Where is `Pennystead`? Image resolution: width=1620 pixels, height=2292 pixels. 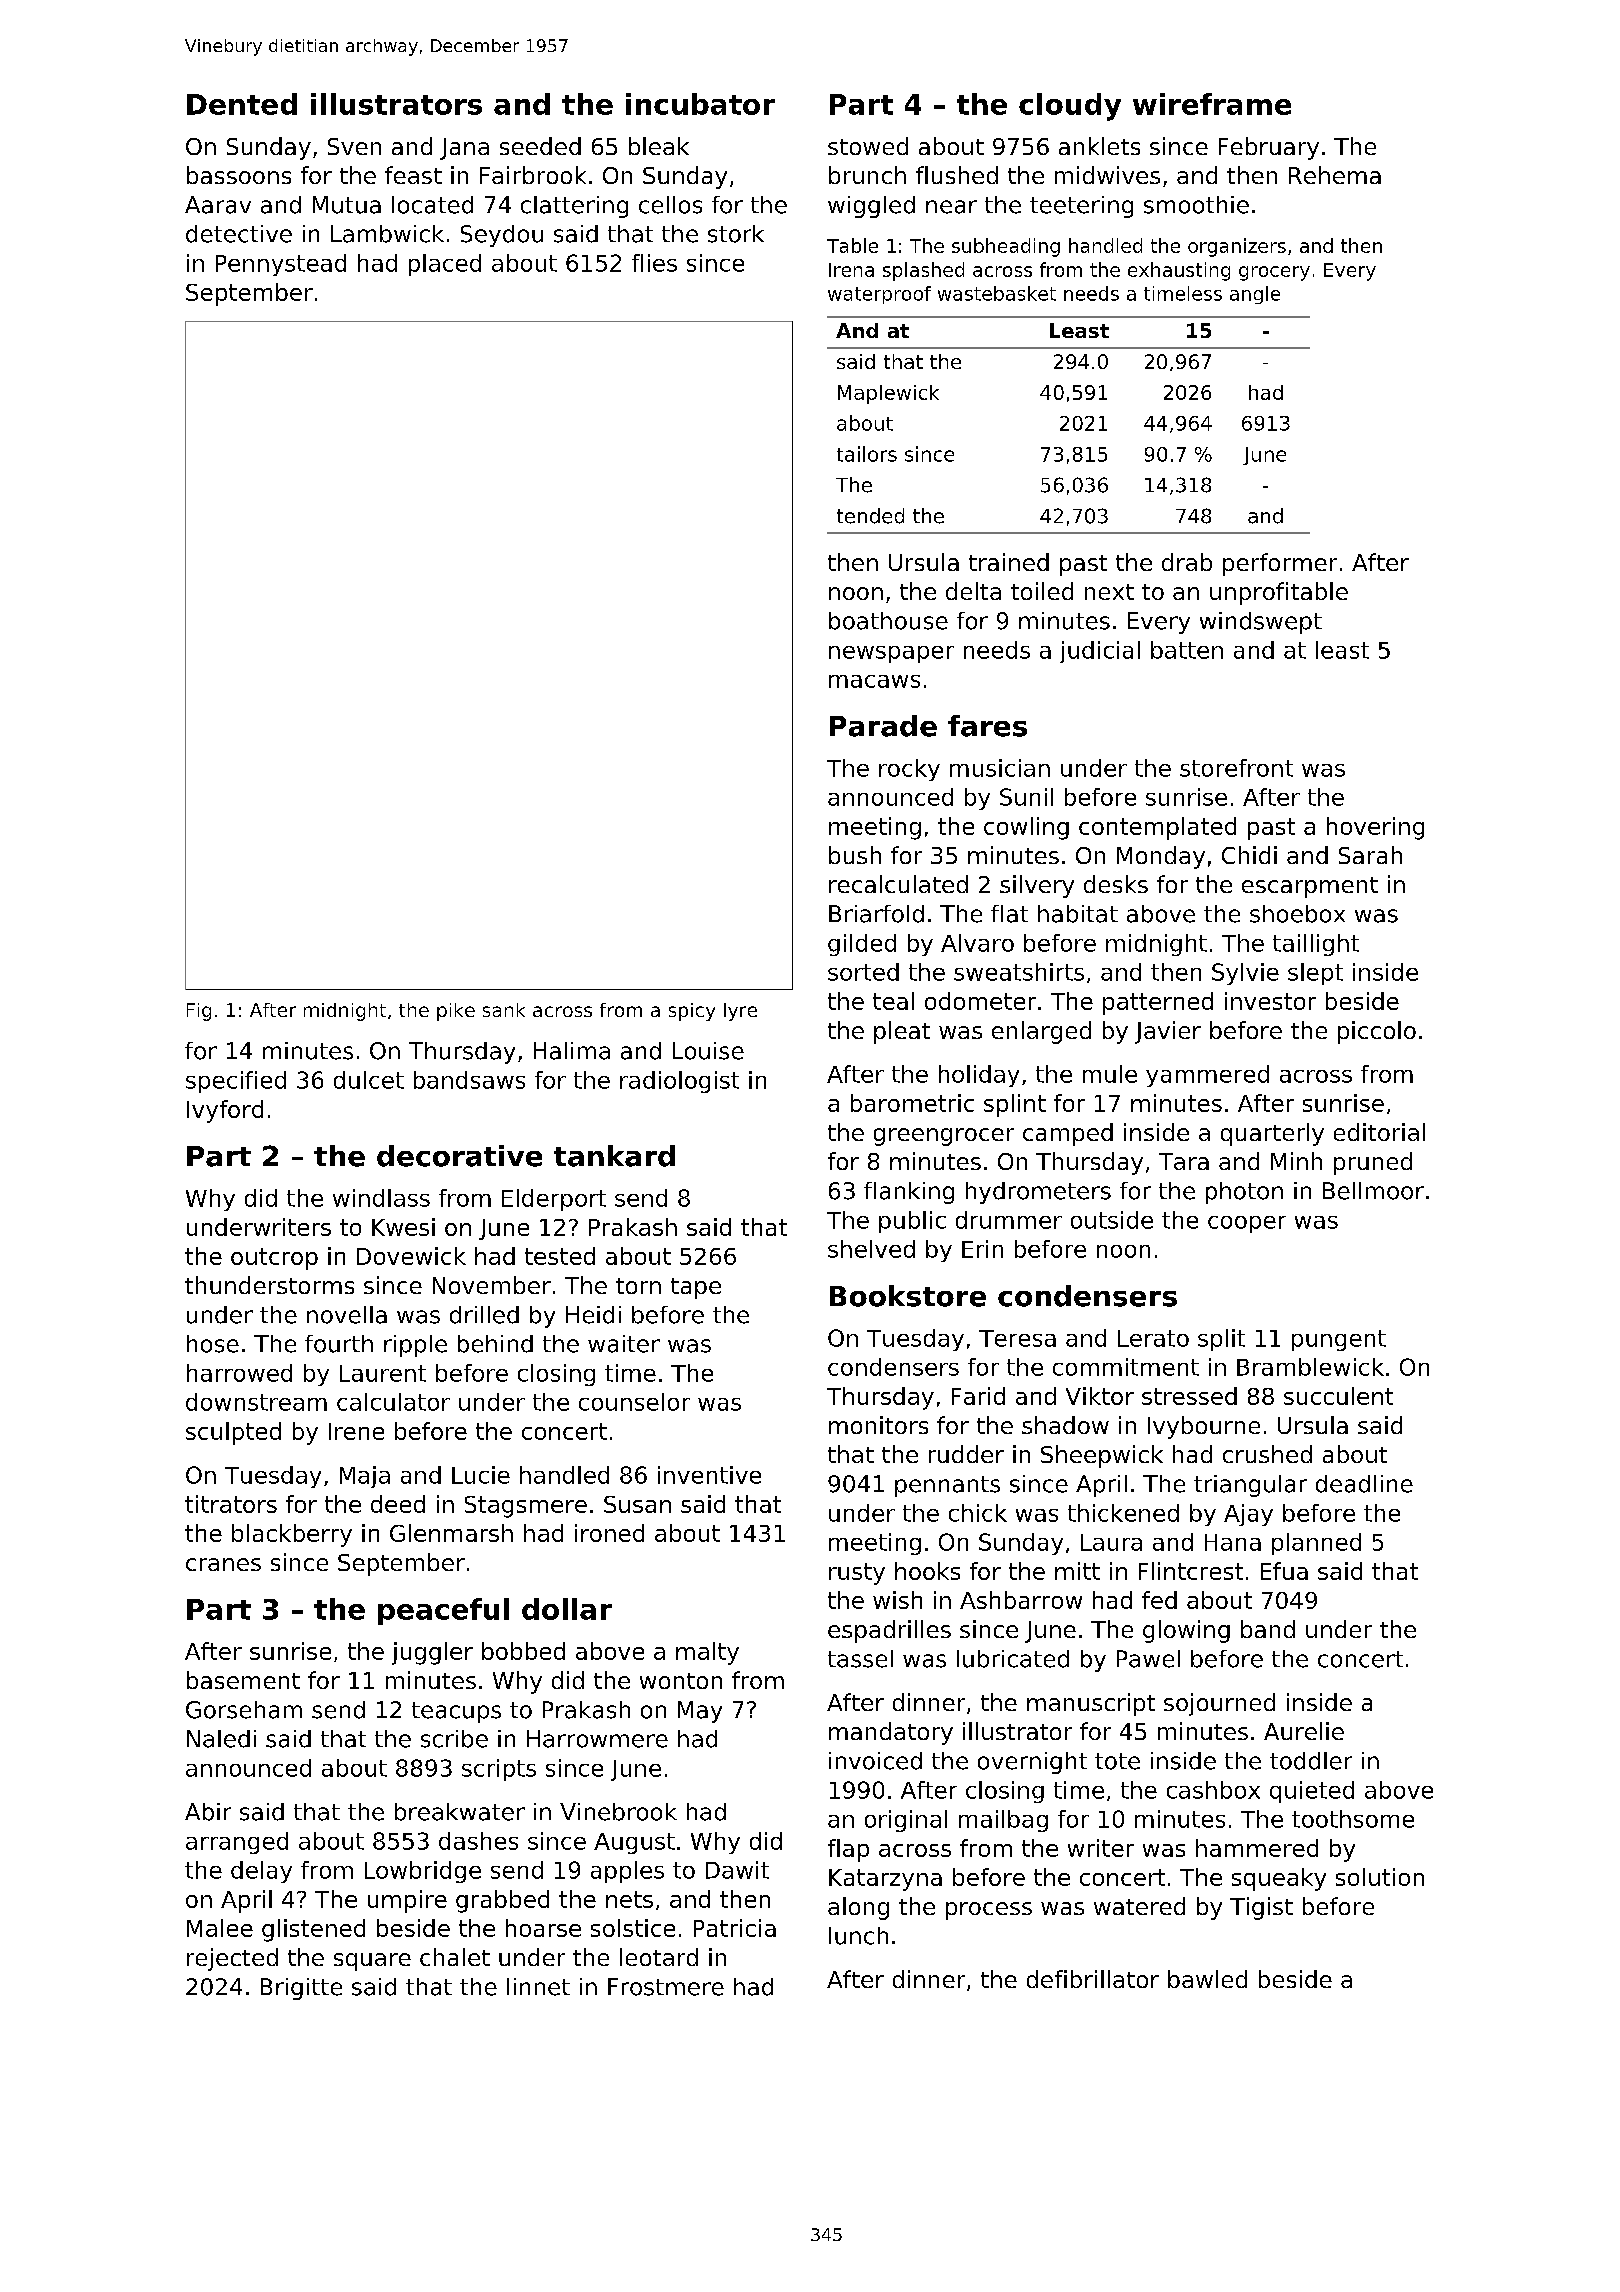 Pennystead is located at coordinates (281, 265).
